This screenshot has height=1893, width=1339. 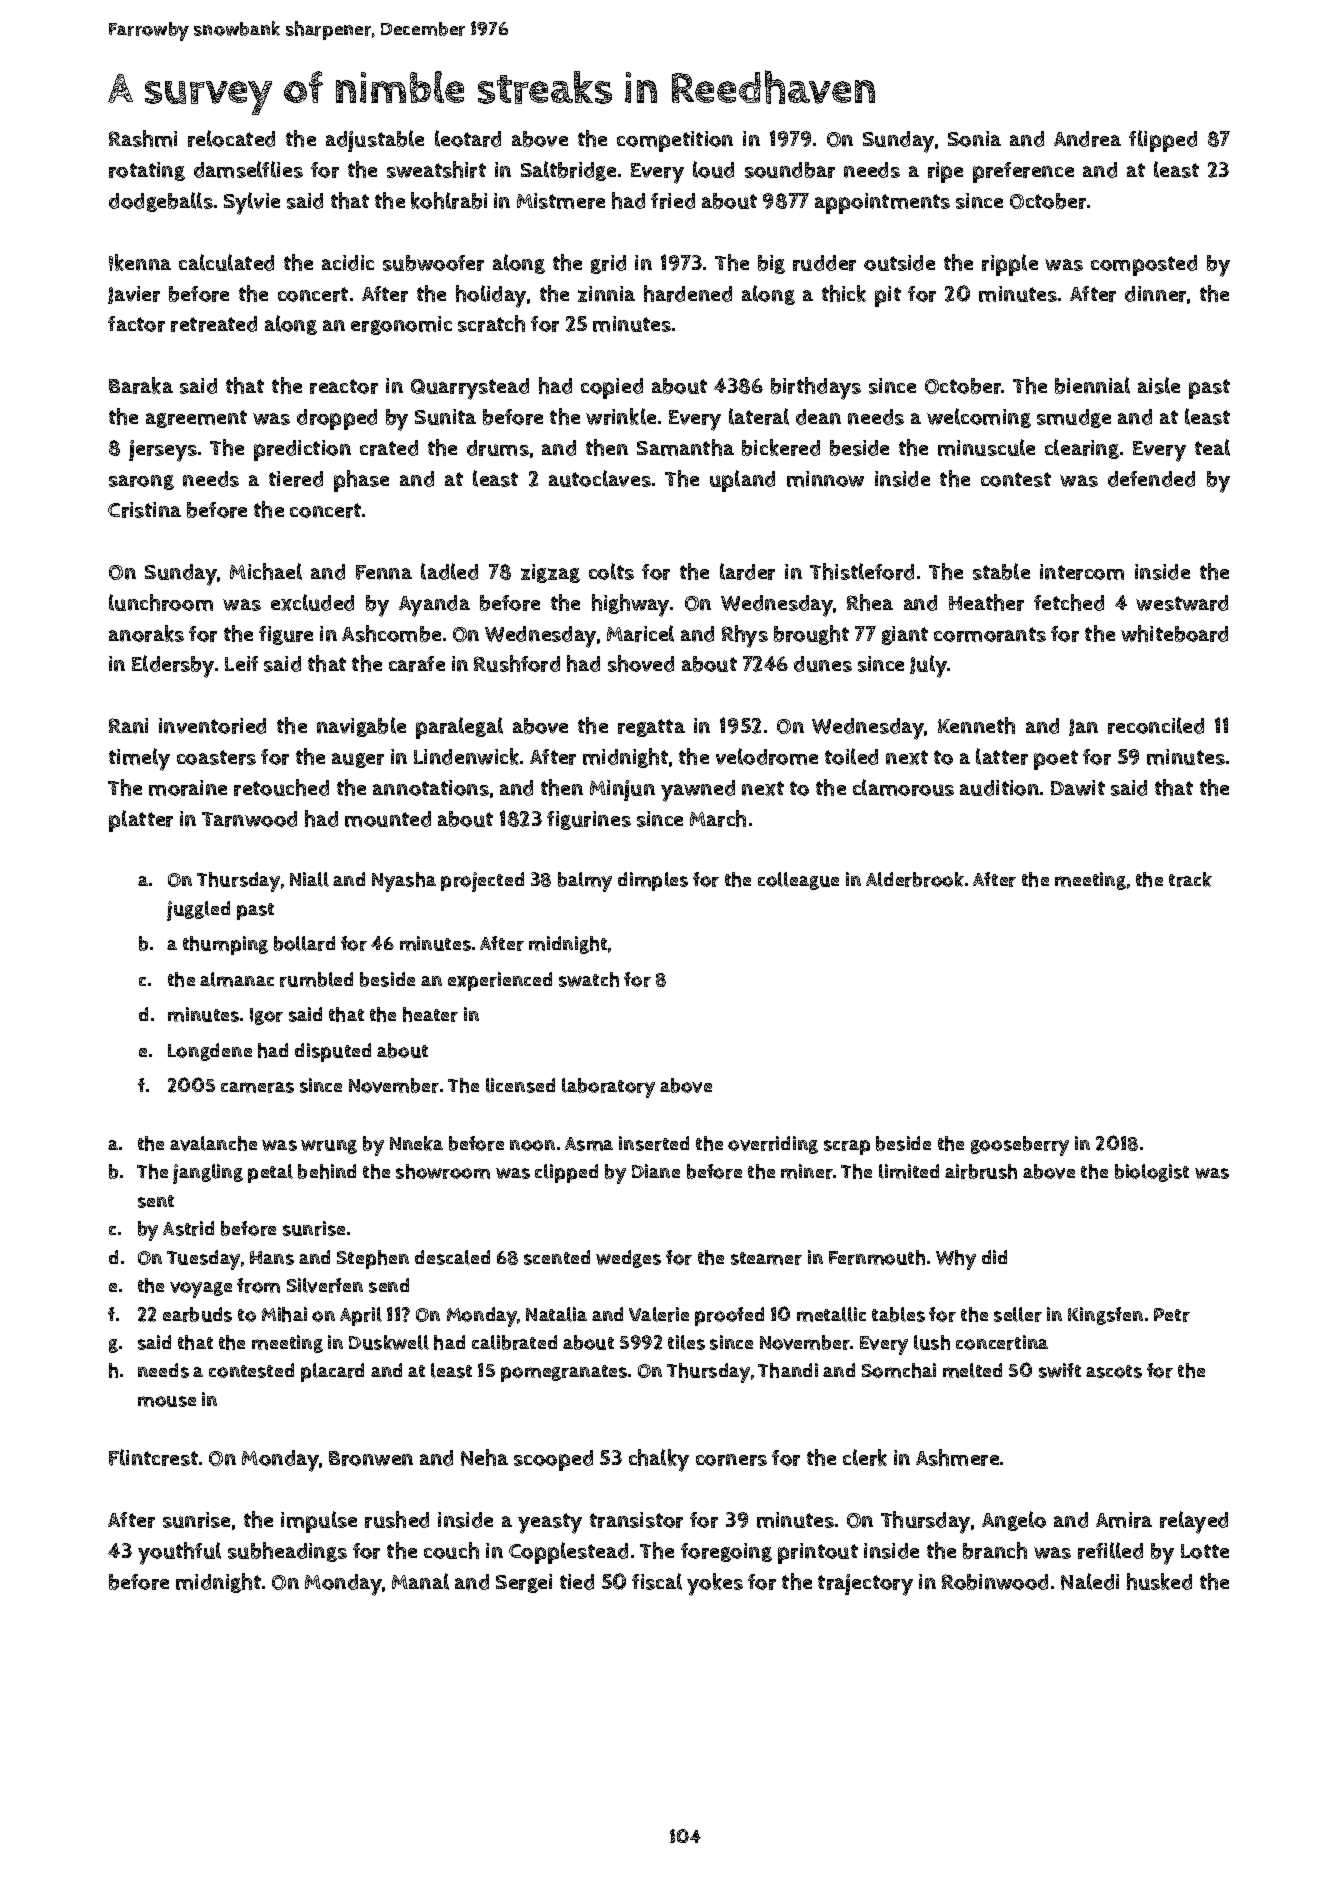 I want to click on Flintcrest, so click(x=153, y=1457).
